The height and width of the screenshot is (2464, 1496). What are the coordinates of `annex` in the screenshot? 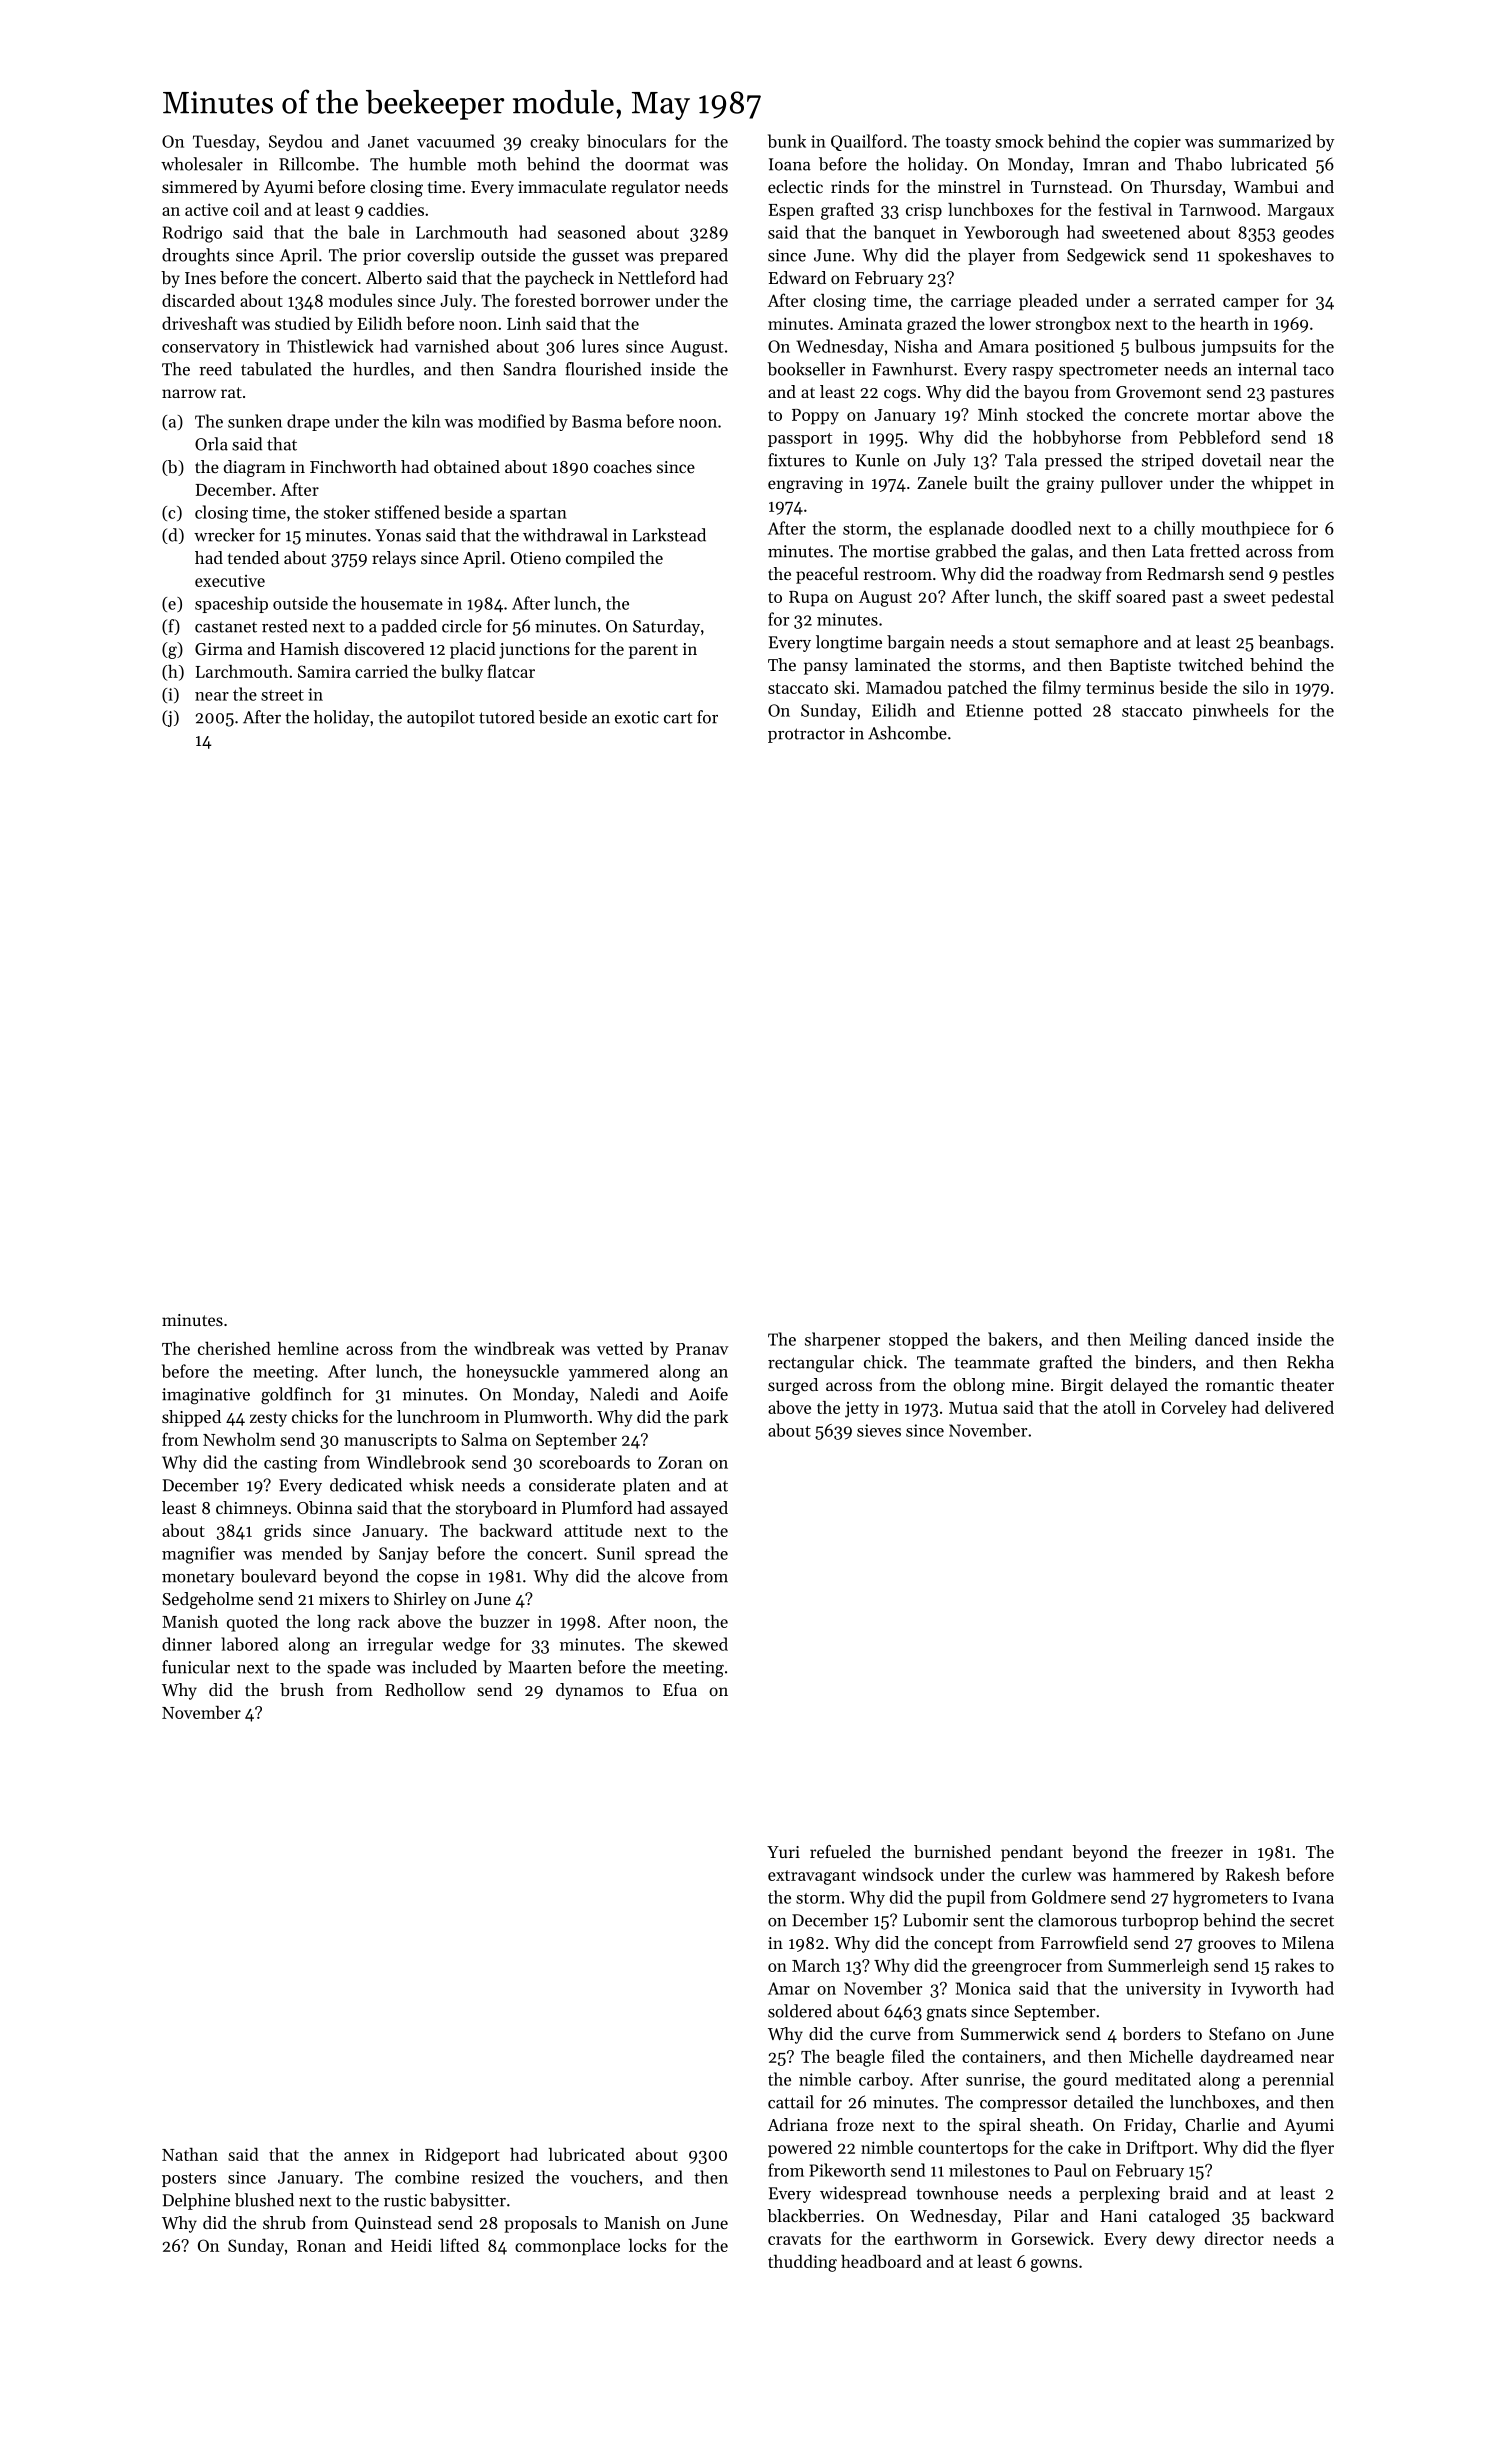 It's located at (366, 2156).
